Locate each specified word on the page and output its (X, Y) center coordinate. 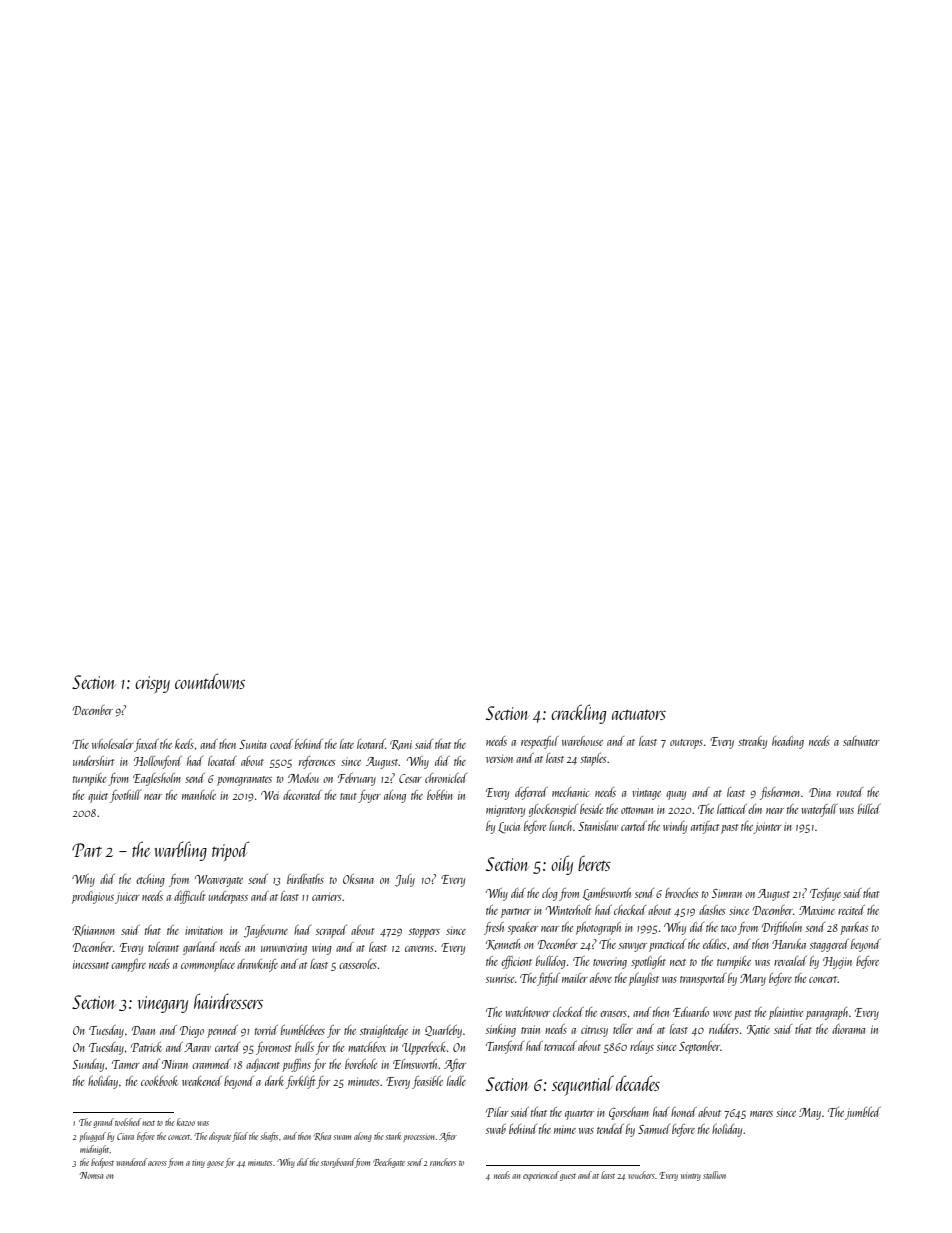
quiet (98, 797)
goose (215, 1164)
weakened (202, 1081)
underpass (228, 897)
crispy (152, 685)
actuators (639, 715)
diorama (848, 1029)
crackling (578, 714)
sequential (583, 1085)
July (405, 880)
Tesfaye (825, 894)
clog (550, 894)
